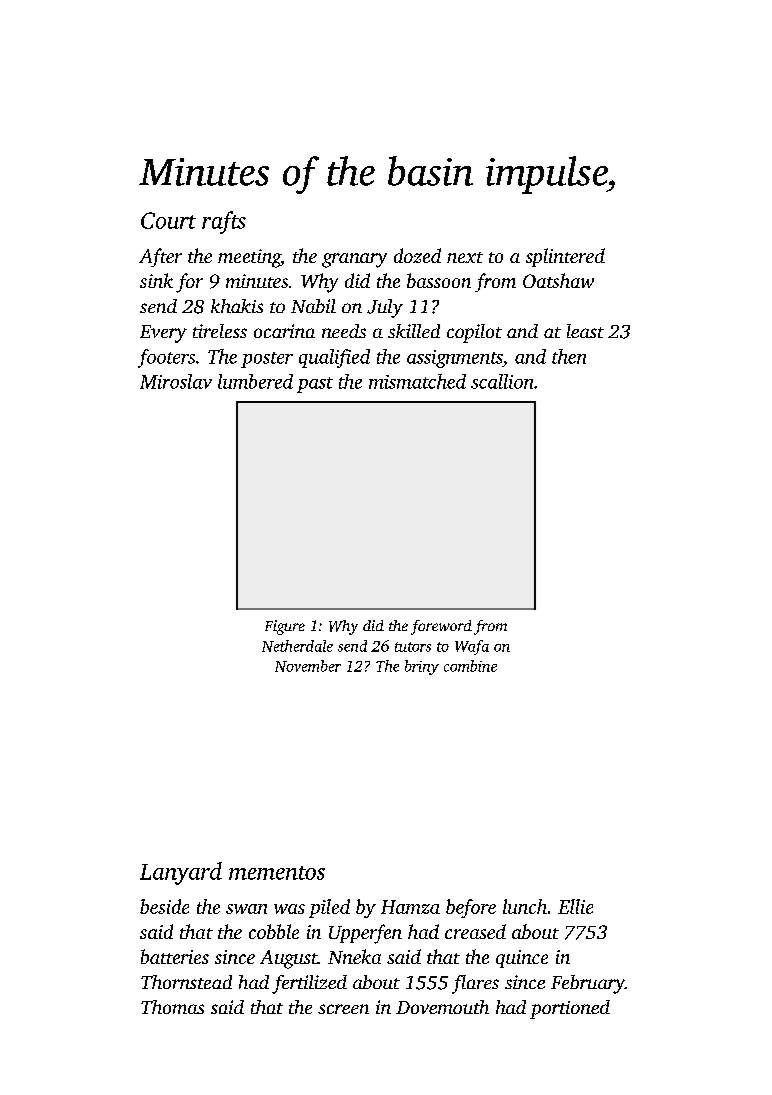 Image resolution: width=772 pixels, height=1095 pixels. I want to click on swan, so click(246, 909).
